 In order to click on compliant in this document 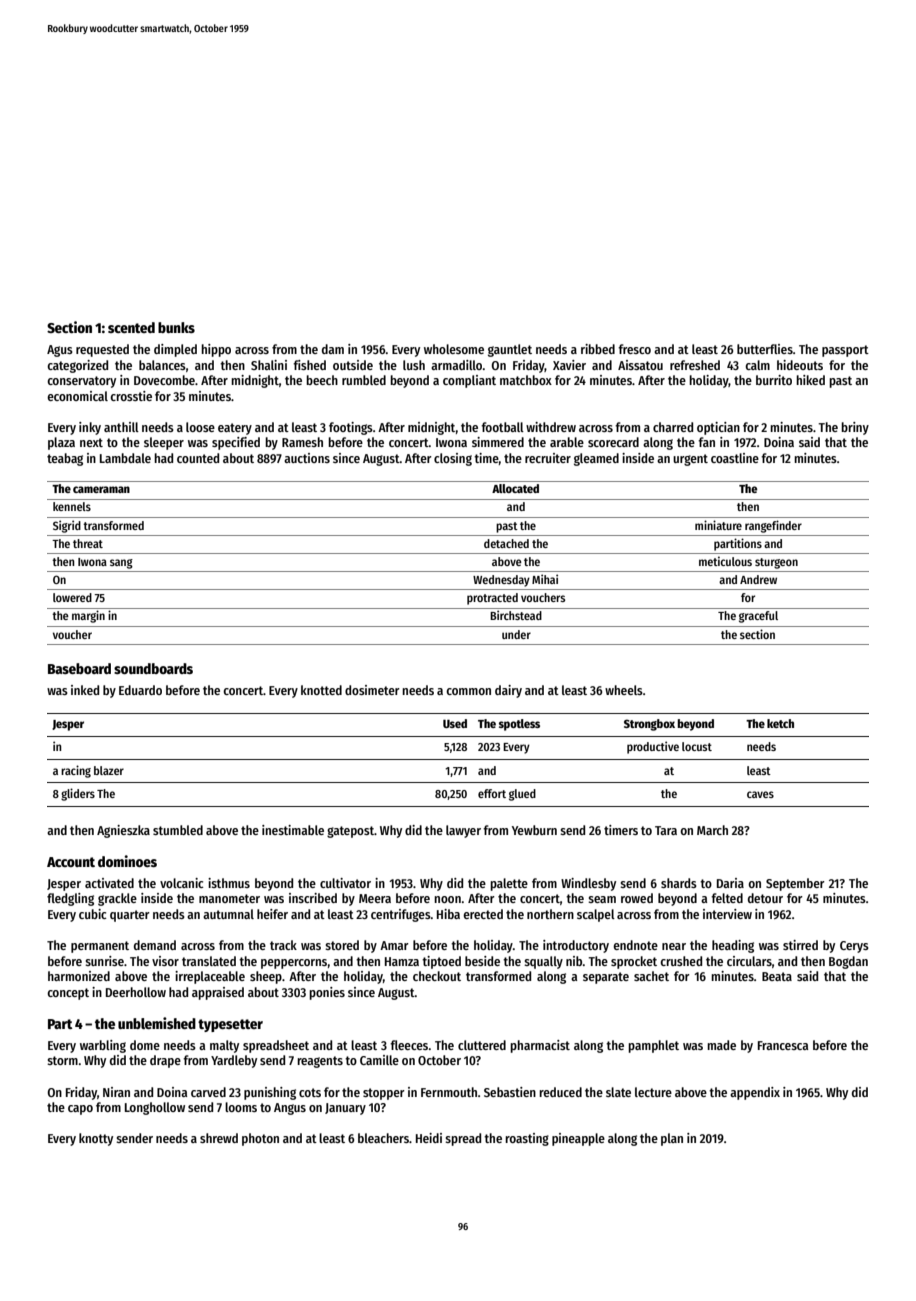, I will do `click(469, 381)`.
